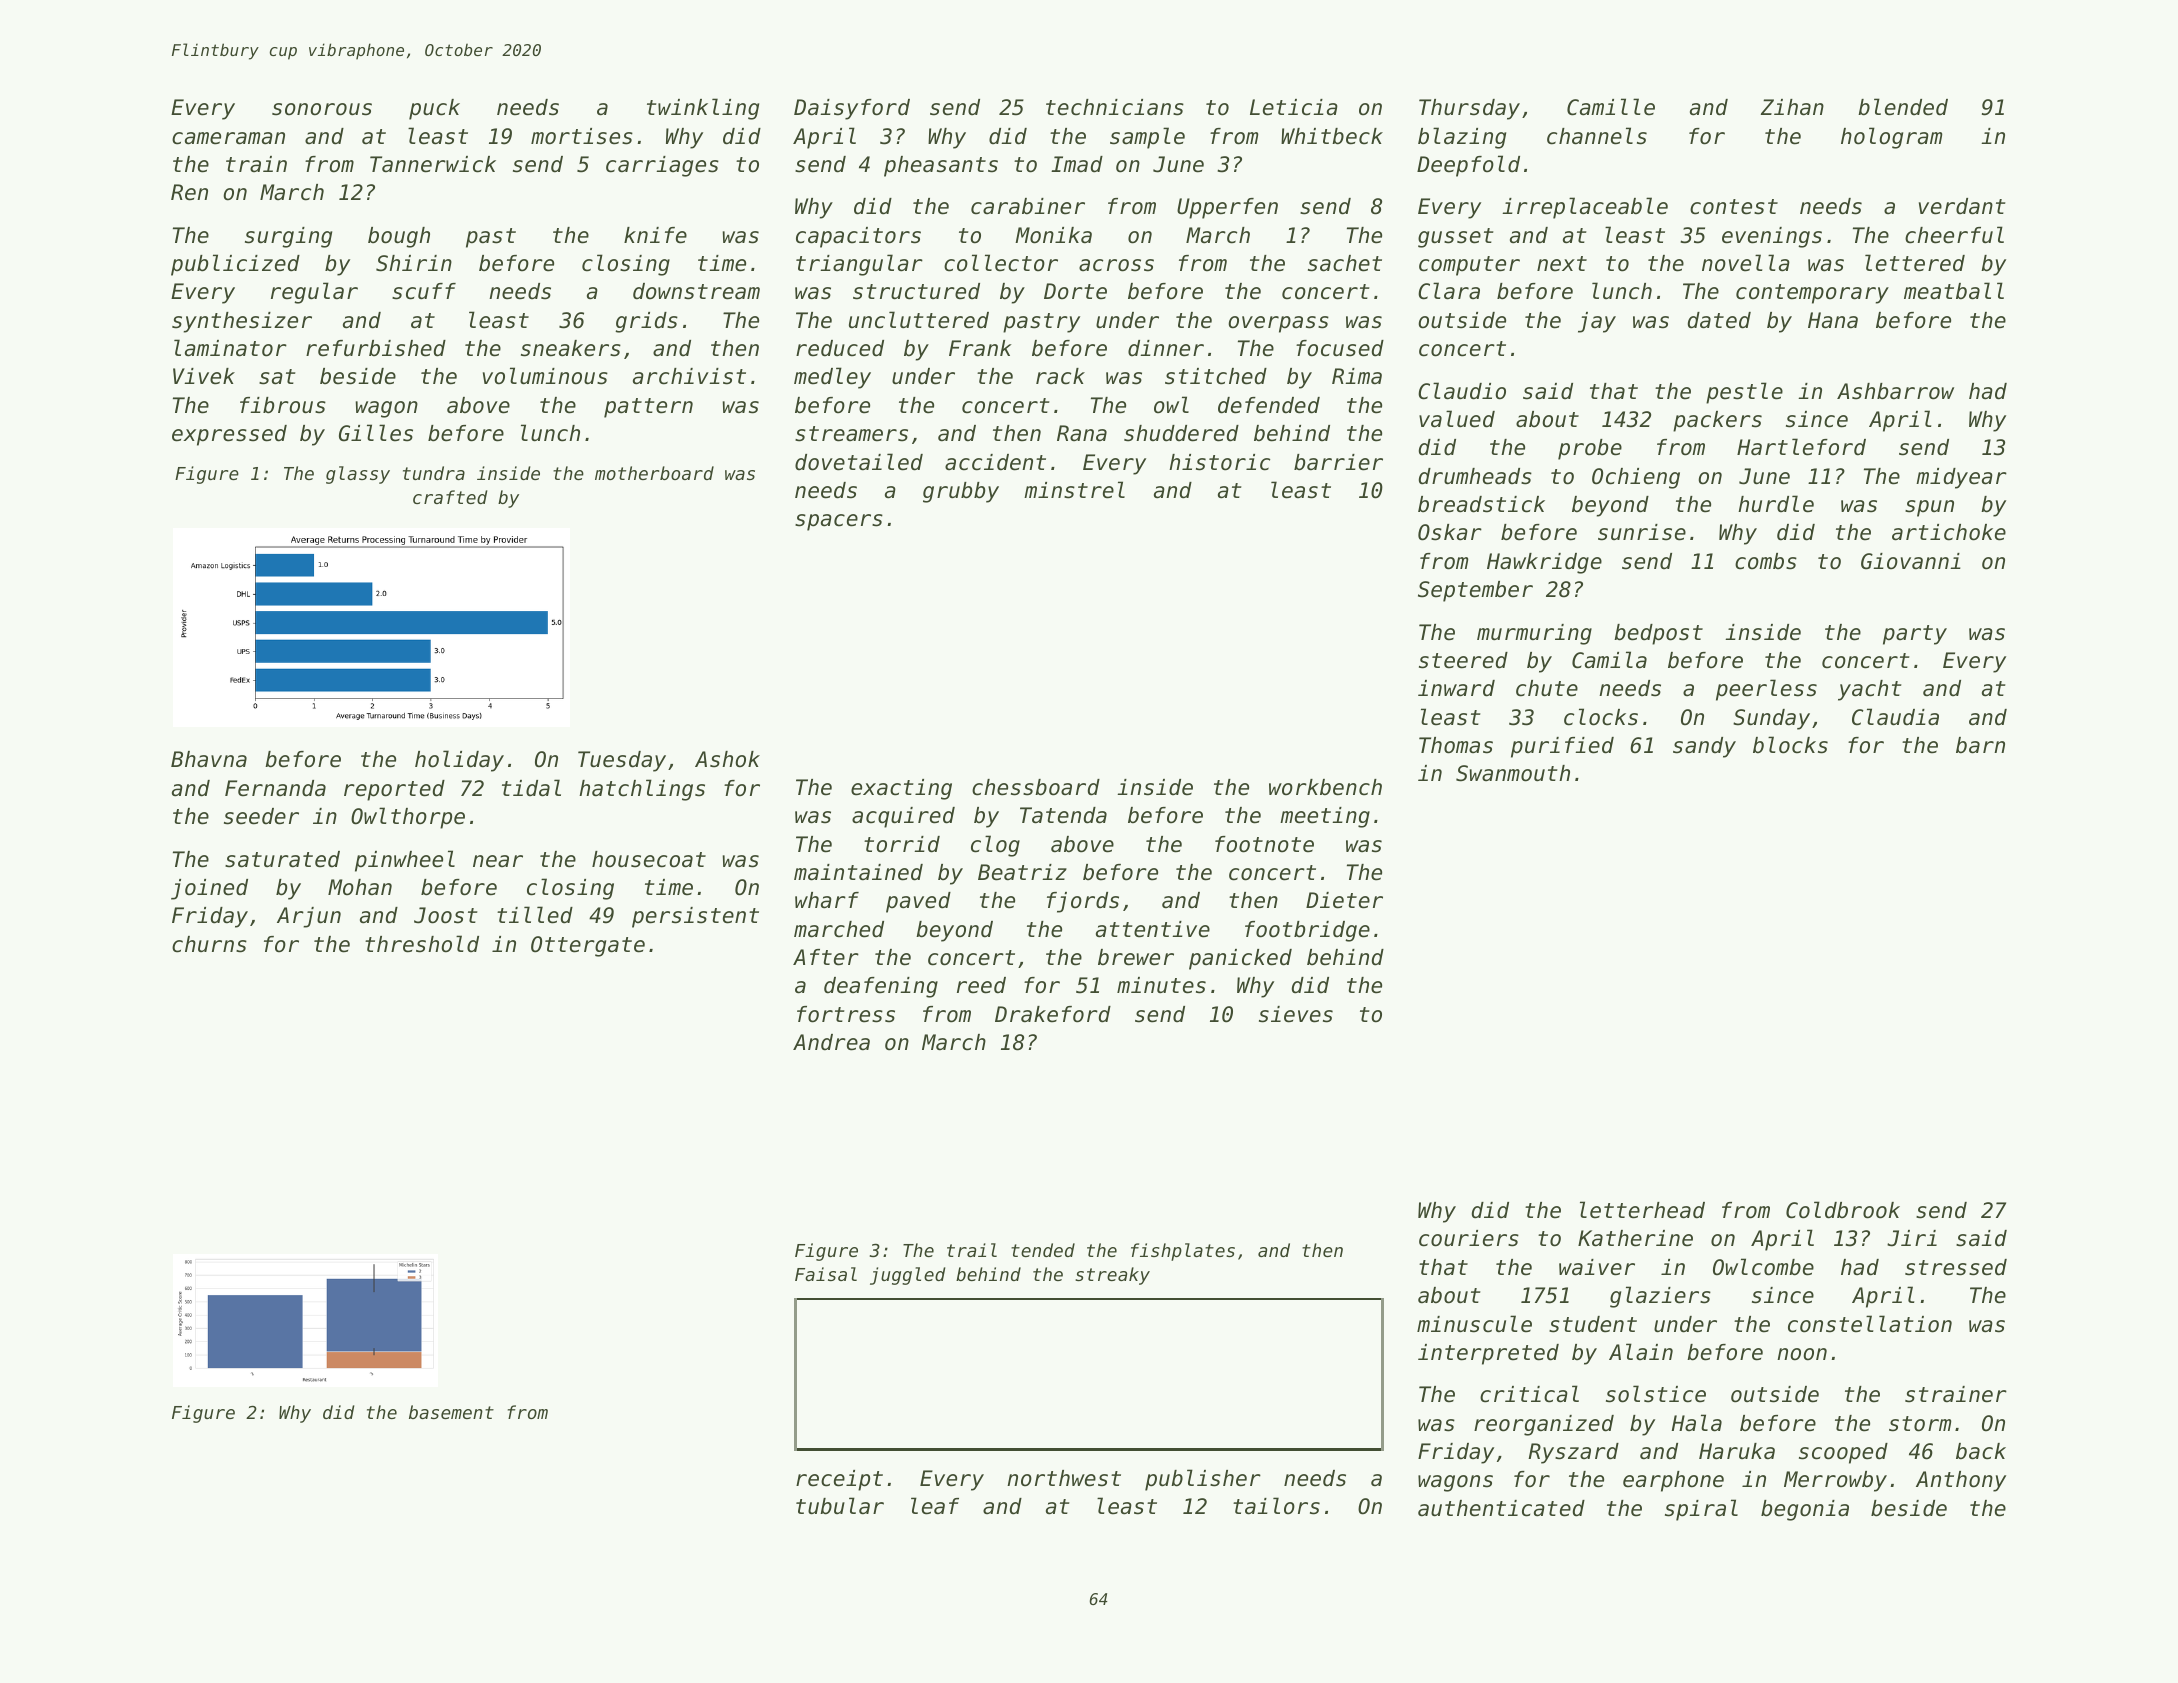 Image resolution: width=2178 pixels, height=1683 pixels. I want to click on blended, so click(1903, 107).
